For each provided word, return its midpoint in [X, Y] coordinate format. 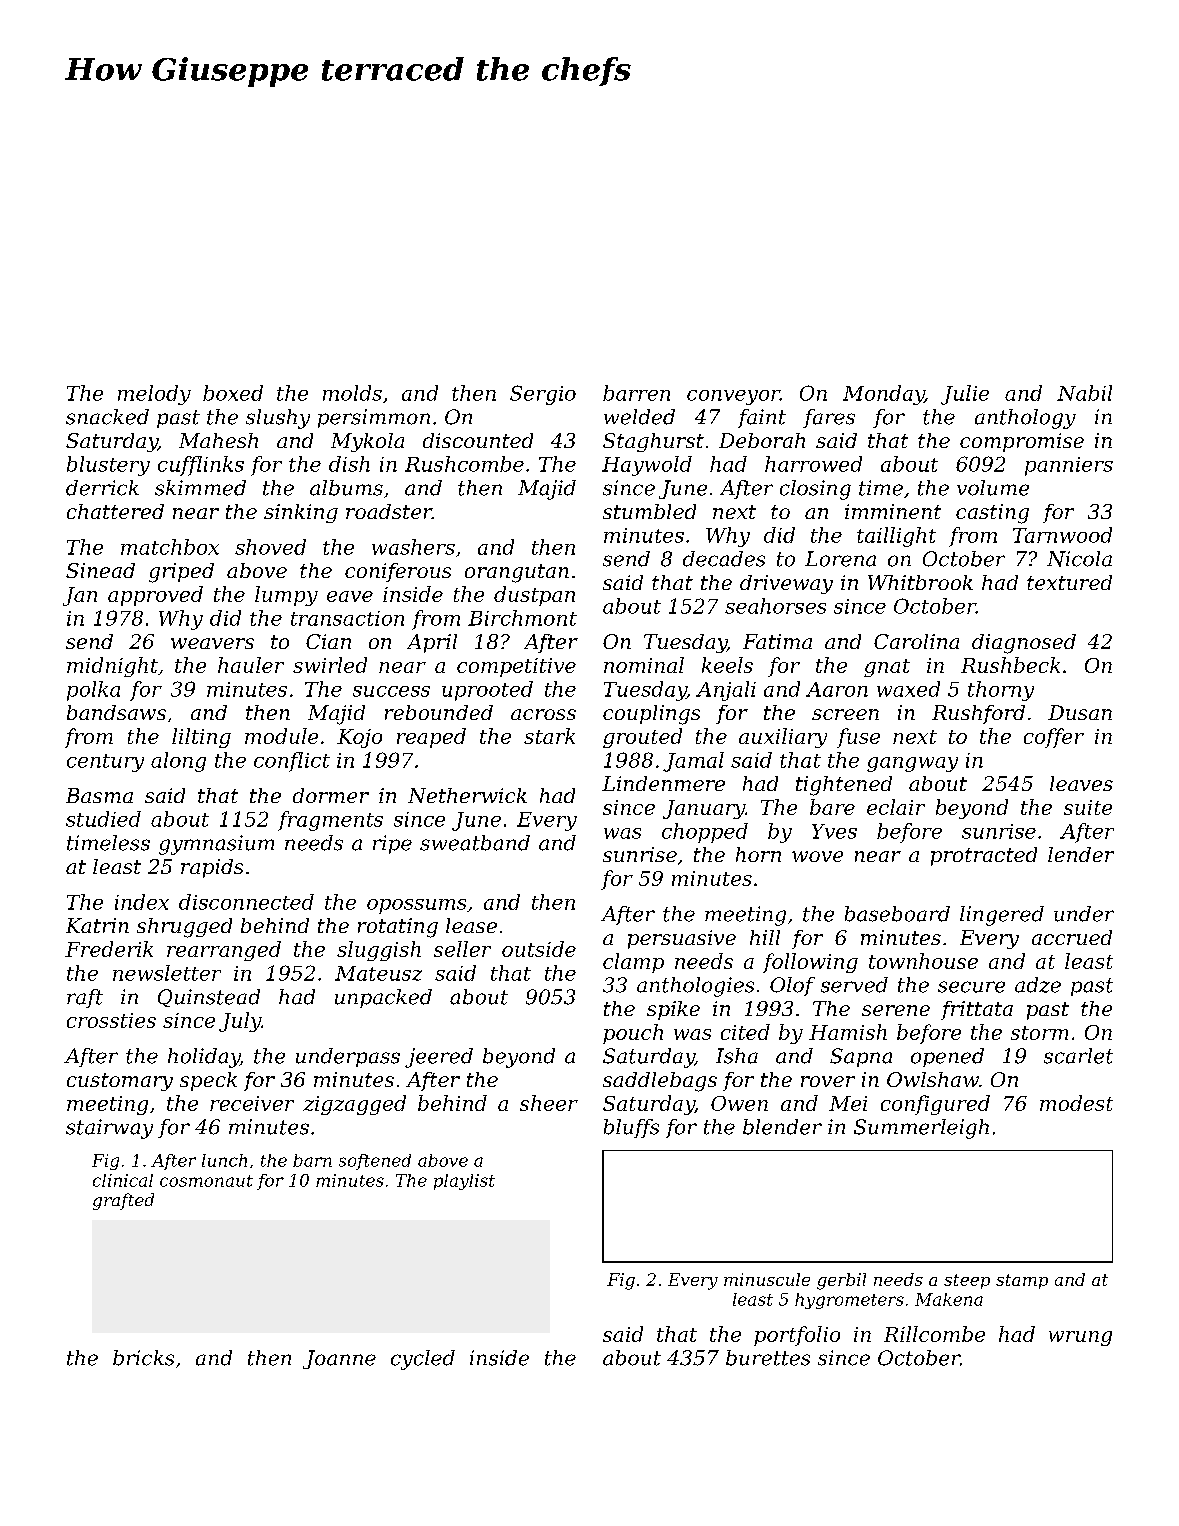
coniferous [398, 572]
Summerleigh [921, 1129]
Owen [739, 1103]
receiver [252, 1103]
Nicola [1079, 559]
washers [413, 547]
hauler [251, 665]
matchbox [170, 547]
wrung [1080, 1338]
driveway [786, 584]
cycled [423, 1360]
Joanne [339, 1359]
